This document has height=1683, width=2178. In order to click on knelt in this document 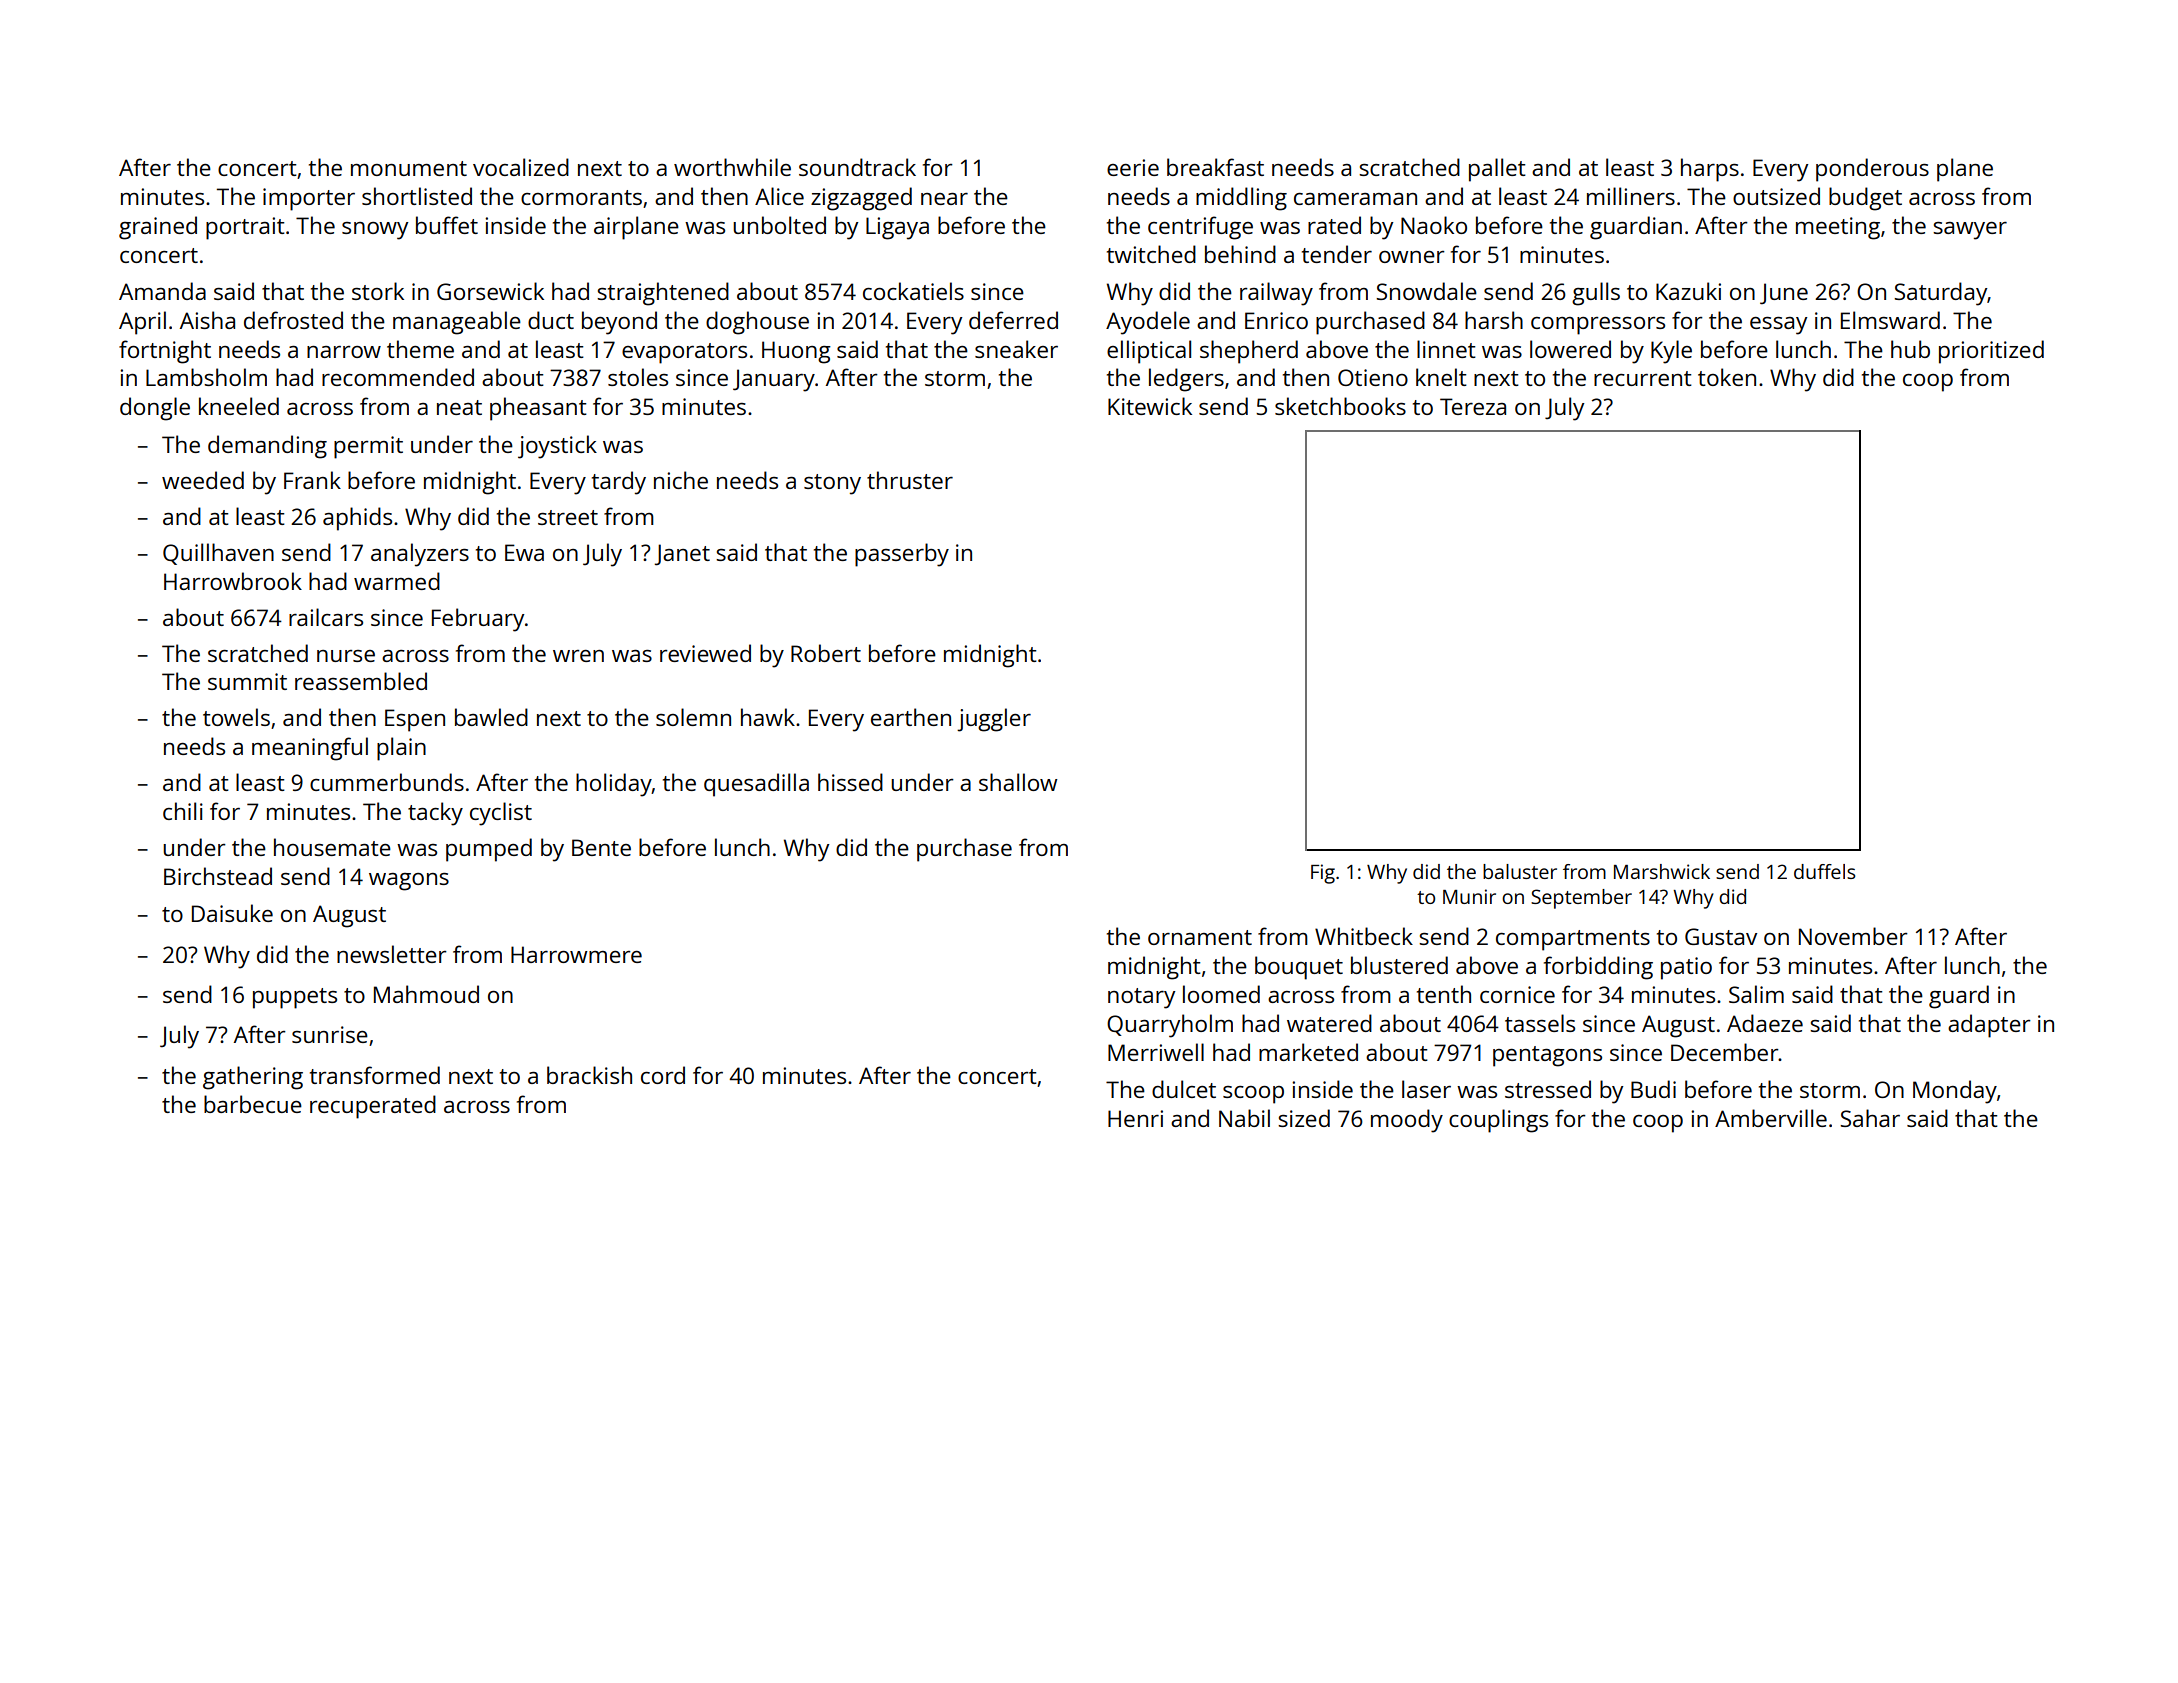, I will do `click(1441, 377)`.
